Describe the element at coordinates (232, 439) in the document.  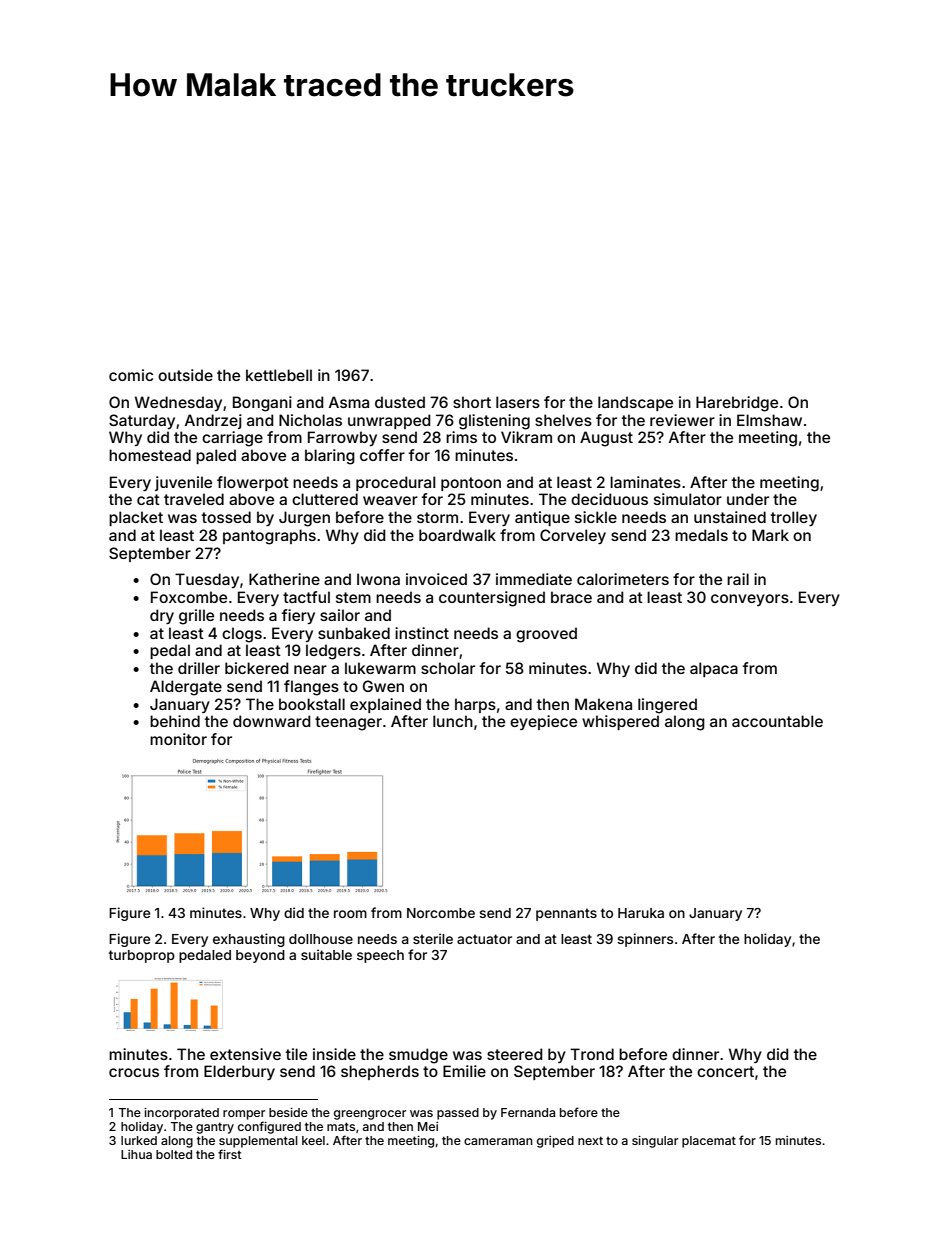
I see `carriage` at that location.
